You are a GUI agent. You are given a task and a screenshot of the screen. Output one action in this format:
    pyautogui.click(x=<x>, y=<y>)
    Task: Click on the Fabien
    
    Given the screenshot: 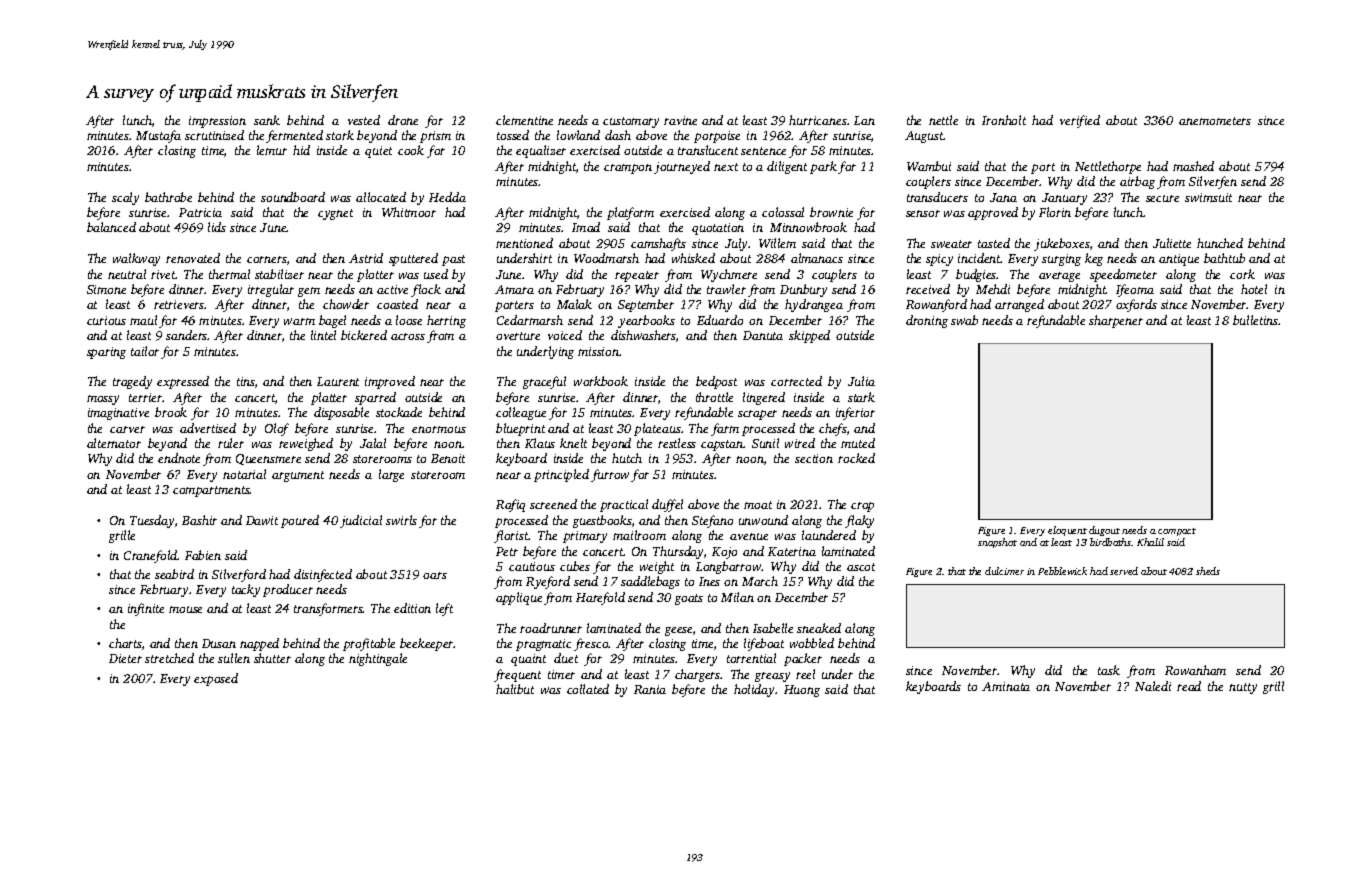 What is the action you would take?
    pyautogui.click(x=203, y=555)
